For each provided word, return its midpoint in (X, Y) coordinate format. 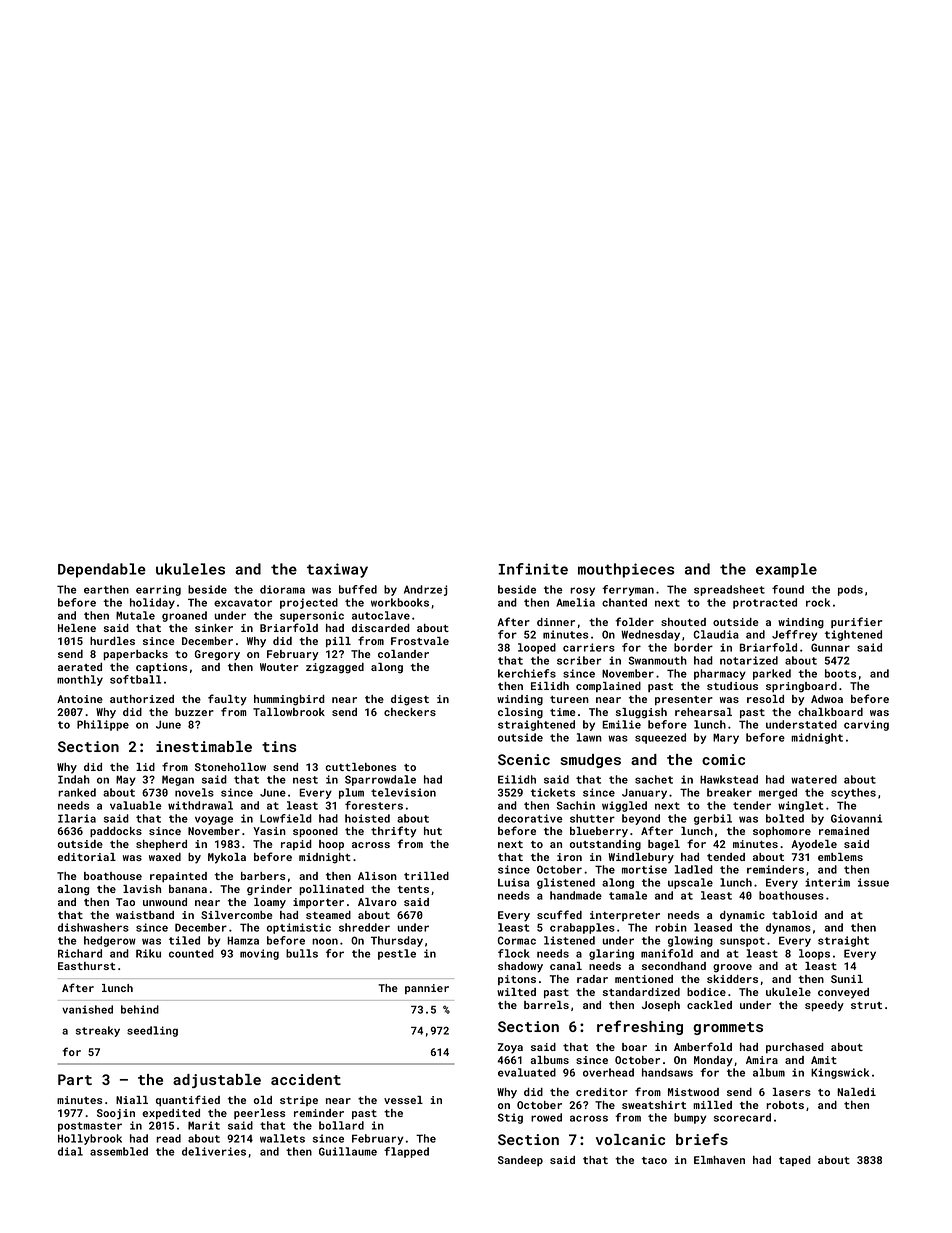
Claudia (716, 634)
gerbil (713, 819)
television (403, 792)
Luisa (513, 882)
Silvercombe (237, 915)
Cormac (517, 940)
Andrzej (425, 590)
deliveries (214, 1151)
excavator (243, 603)
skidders (732, 979)
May (126, 780)
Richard (80, 953)
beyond (641, 819)
